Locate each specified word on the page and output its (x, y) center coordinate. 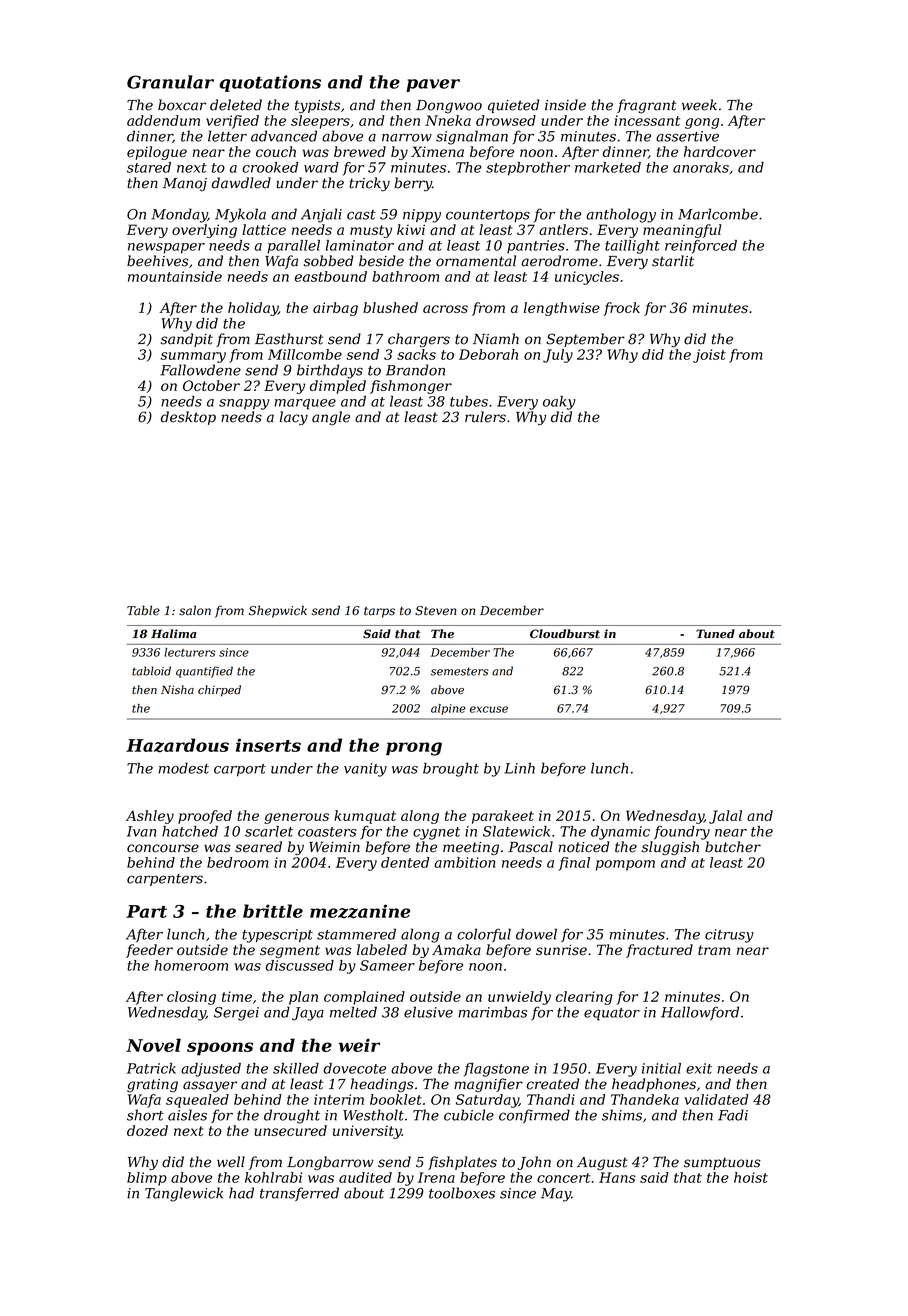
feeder (149, 951)
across (445, 309)
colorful (484, 935)
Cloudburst (565, 634)
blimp (147, 1179)
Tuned (715, 633)
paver (433, 85)
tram (714, 950)
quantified (204, 672)
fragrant (647, 106)
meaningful (682, 231)
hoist (751, 1177)
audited (365, 1177)
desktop (188, 418)
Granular (170, 82)
